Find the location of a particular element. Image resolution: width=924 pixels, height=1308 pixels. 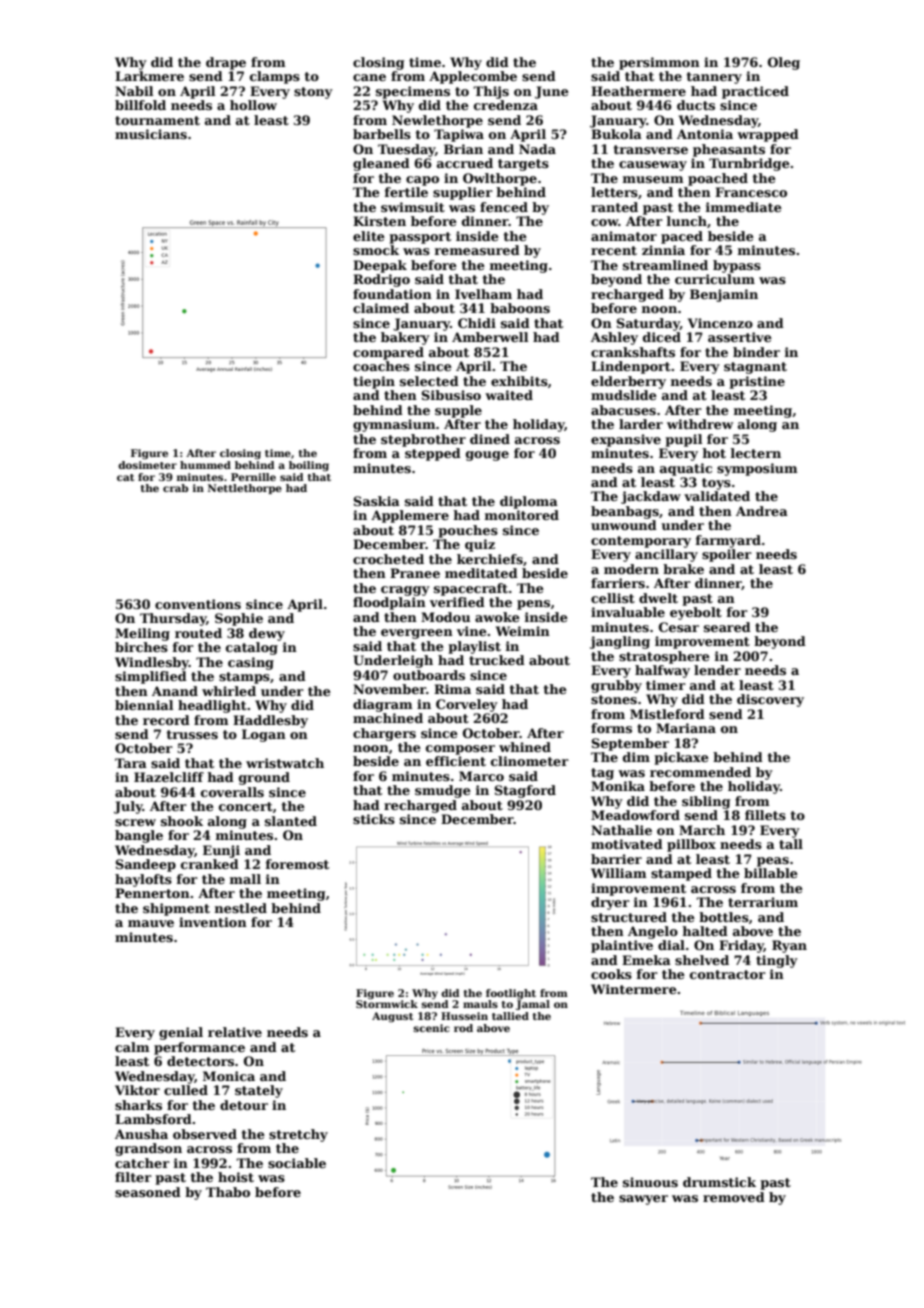

recommended is located at coordinates (700, 772).
